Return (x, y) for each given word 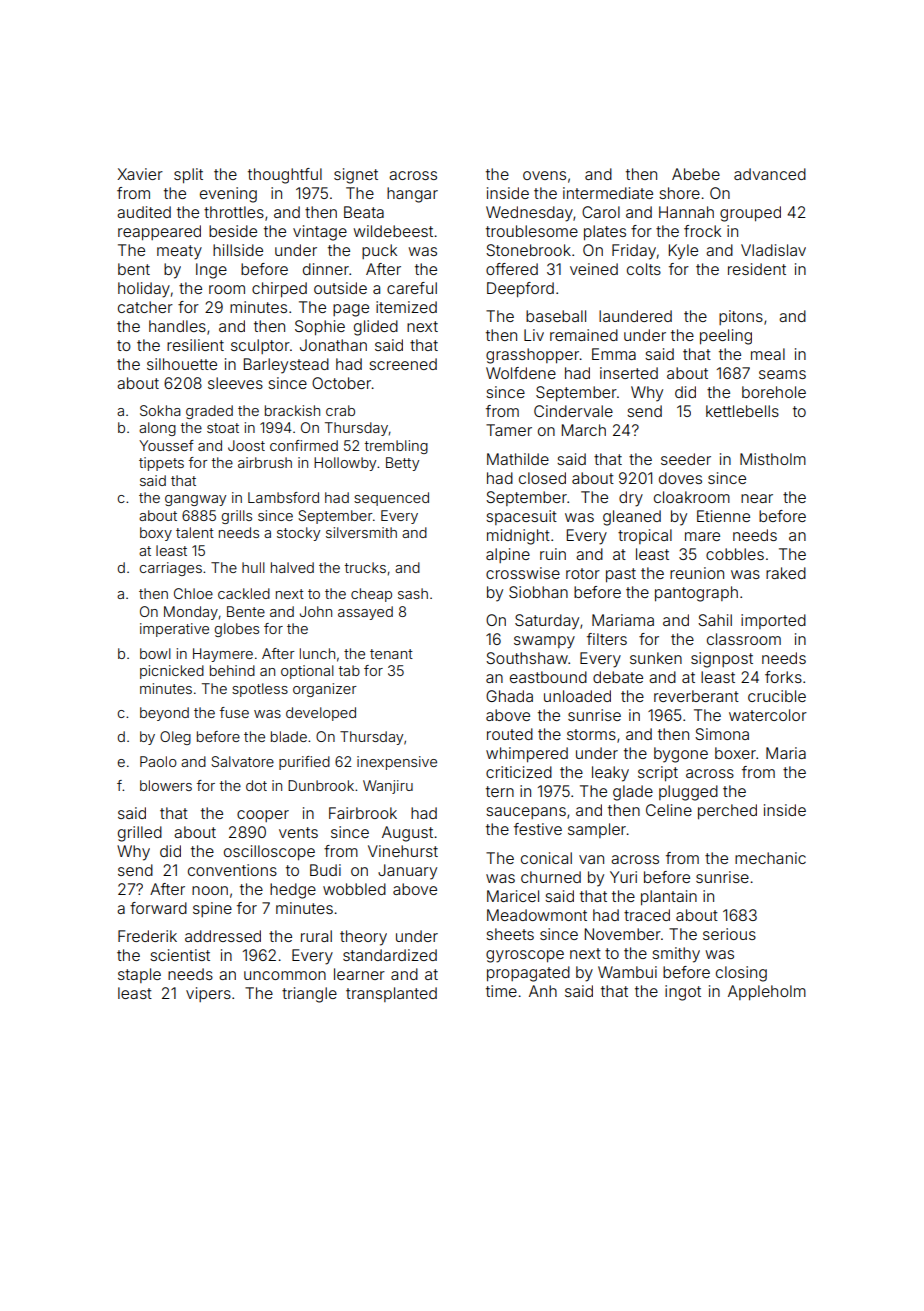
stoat (223, 428)
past (621, 575)
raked (786, 573)
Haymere (223, 655)
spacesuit (521, 517)
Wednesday (529, 214)
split (188, 175)
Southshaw (527, 658)
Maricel (513, 896)
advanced (770, 174)
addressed (223, 936)
